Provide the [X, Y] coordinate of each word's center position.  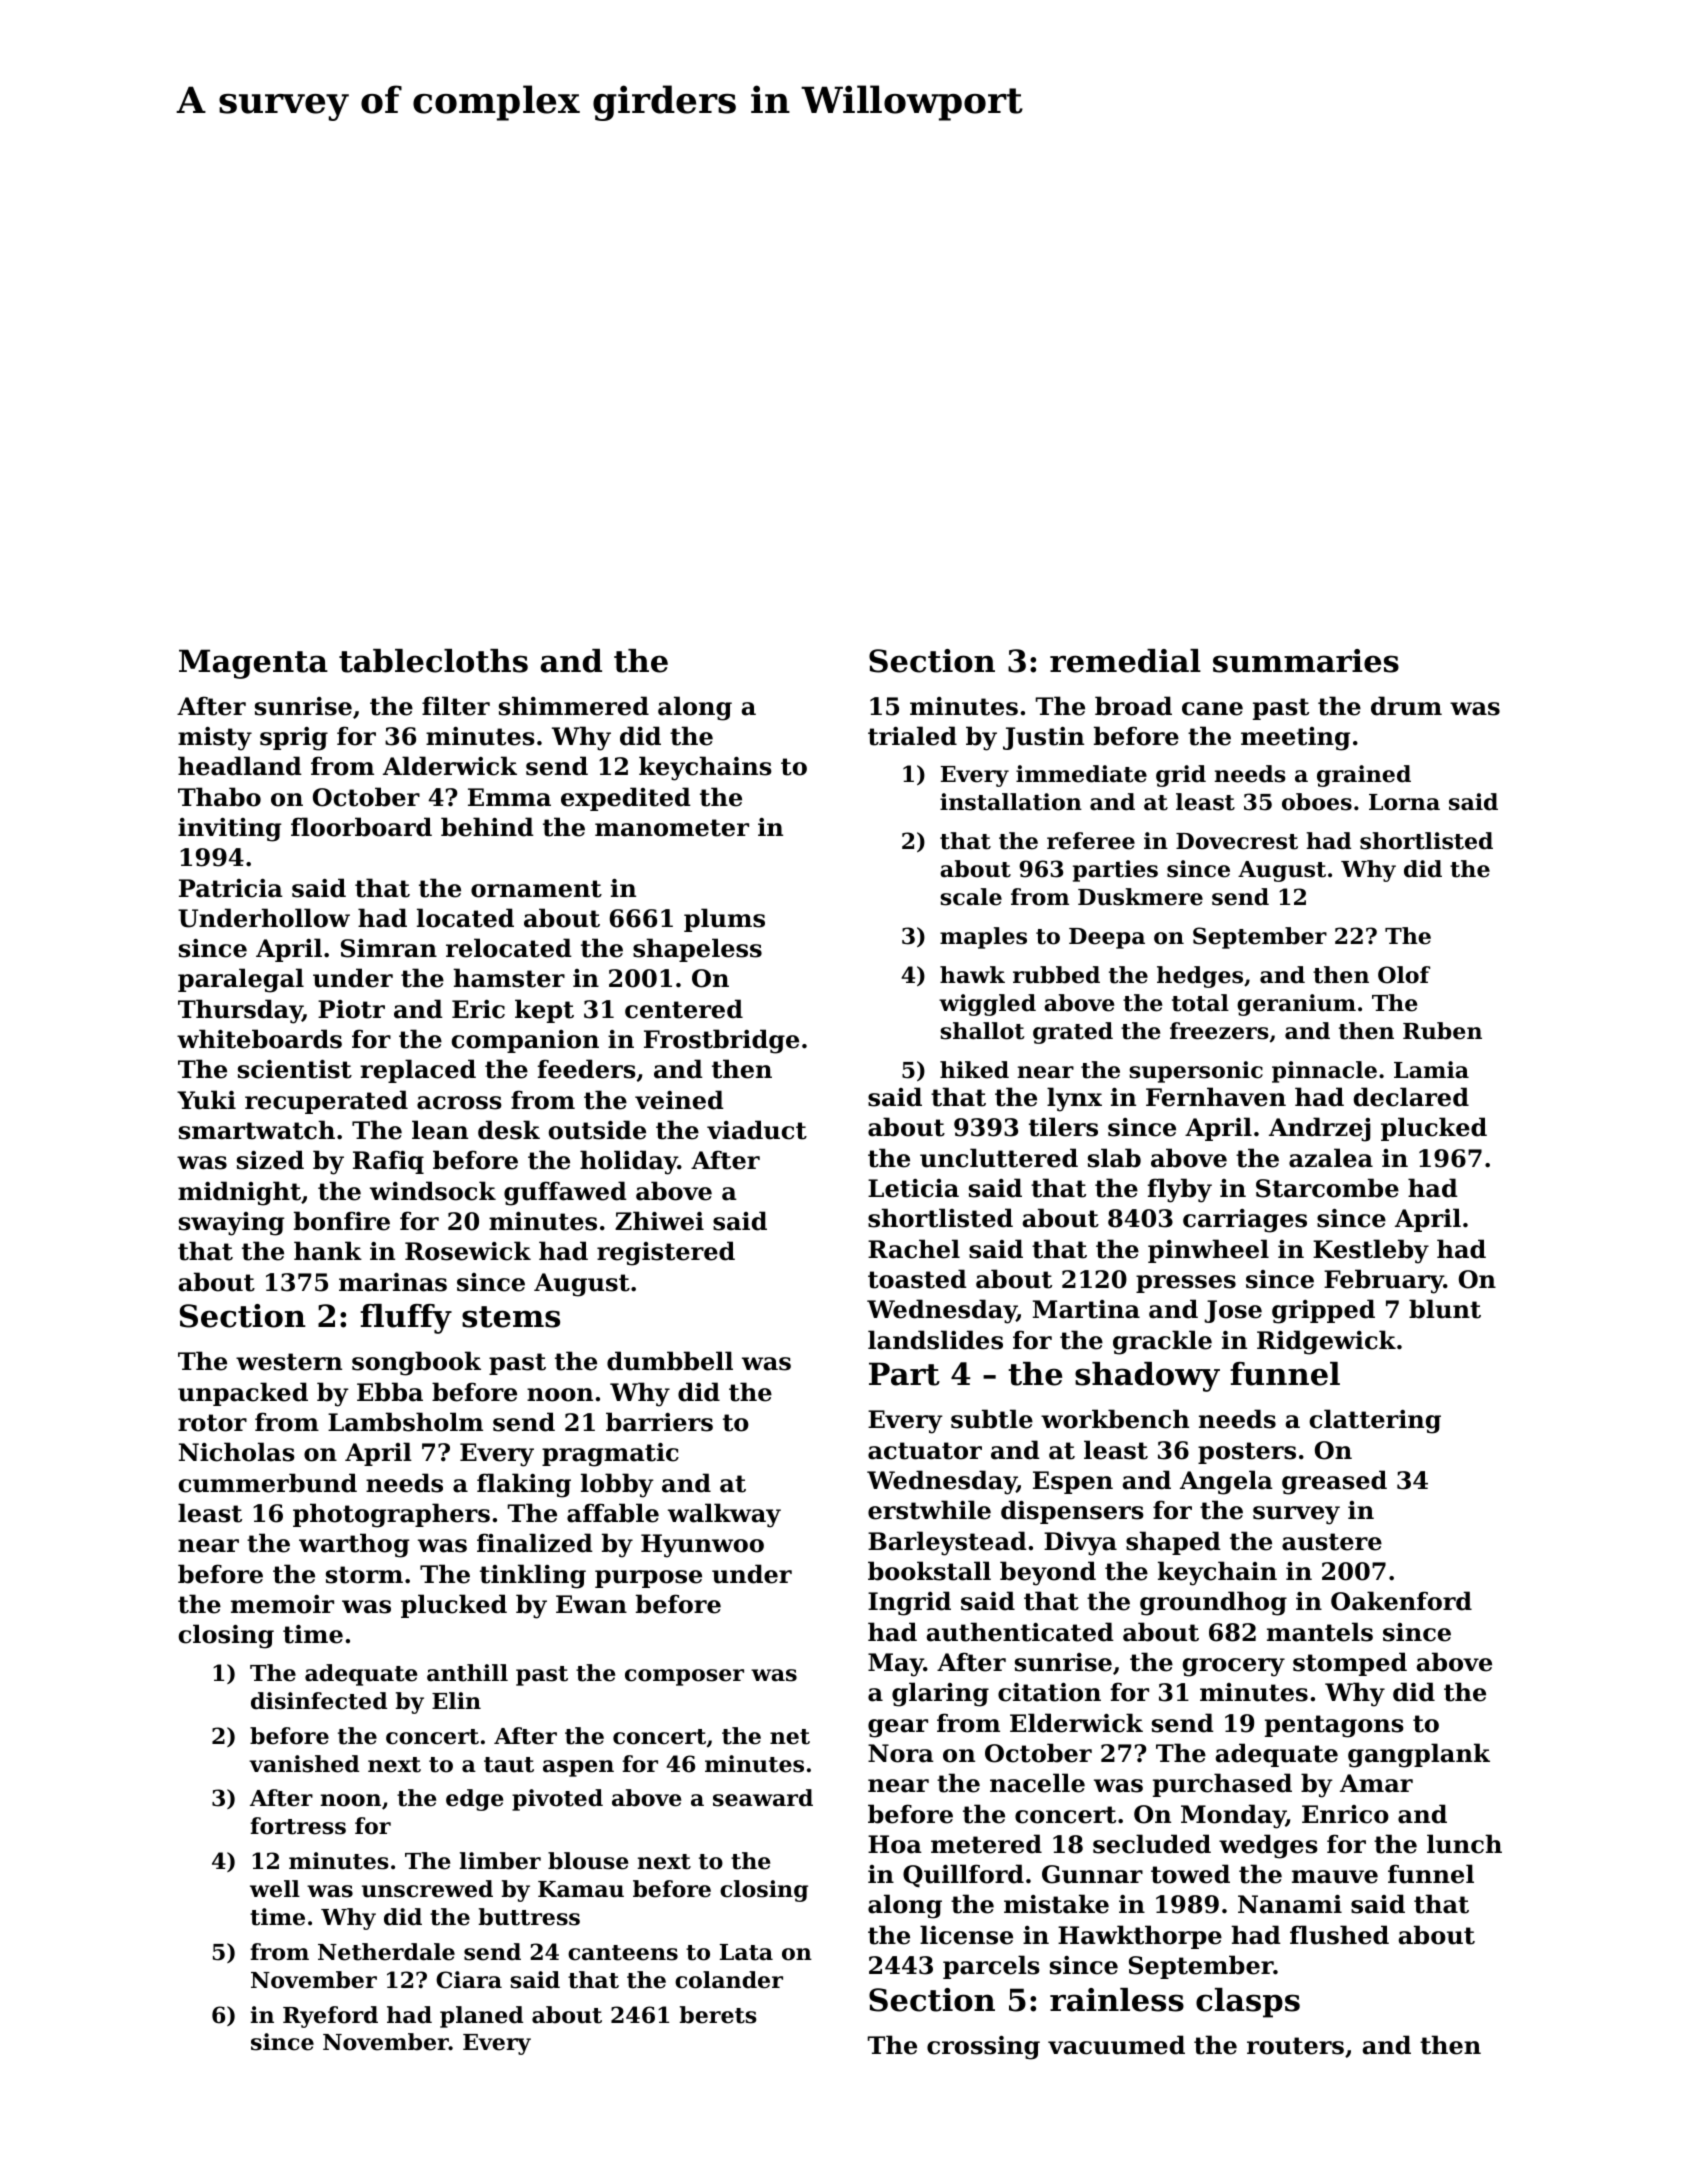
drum [1406, 706]
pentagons [1334, 1726]
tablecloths [433, 661]
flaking [524, 1485]
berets [718, 2015]
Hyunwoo [702, 1546]
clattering [1375, 1421]
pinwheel [1208, 1251]
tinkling [533, 1576]
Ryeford [330, 2017]
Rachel [914, 1249]
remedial [1125, 661]
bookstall [929, 1571]
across [459, 1103]
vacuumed [1116, 2045]
